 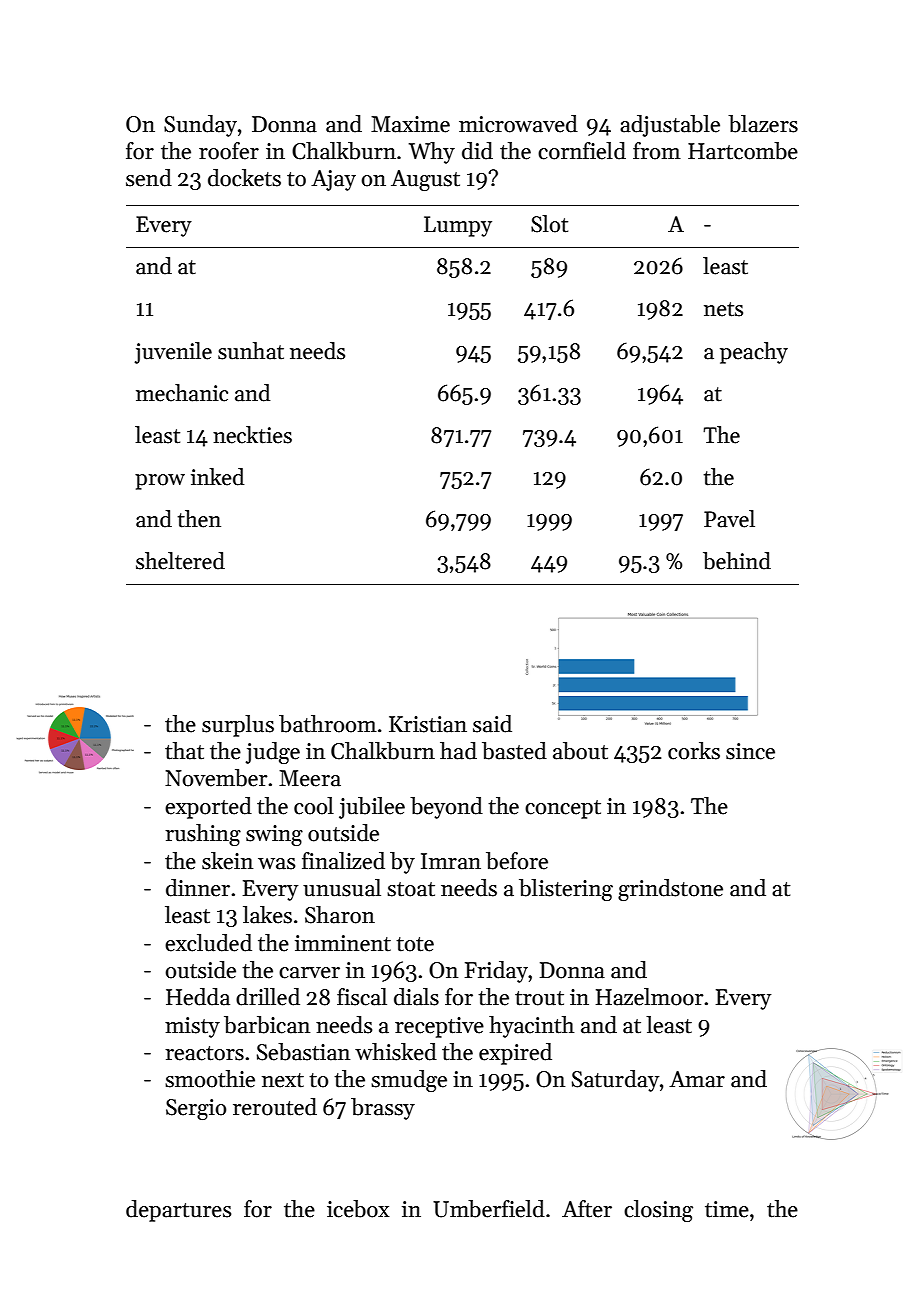 What do you see at coordinates (178, 1211) in the image?
I see `departures` at bounding box center [178, 1211].
